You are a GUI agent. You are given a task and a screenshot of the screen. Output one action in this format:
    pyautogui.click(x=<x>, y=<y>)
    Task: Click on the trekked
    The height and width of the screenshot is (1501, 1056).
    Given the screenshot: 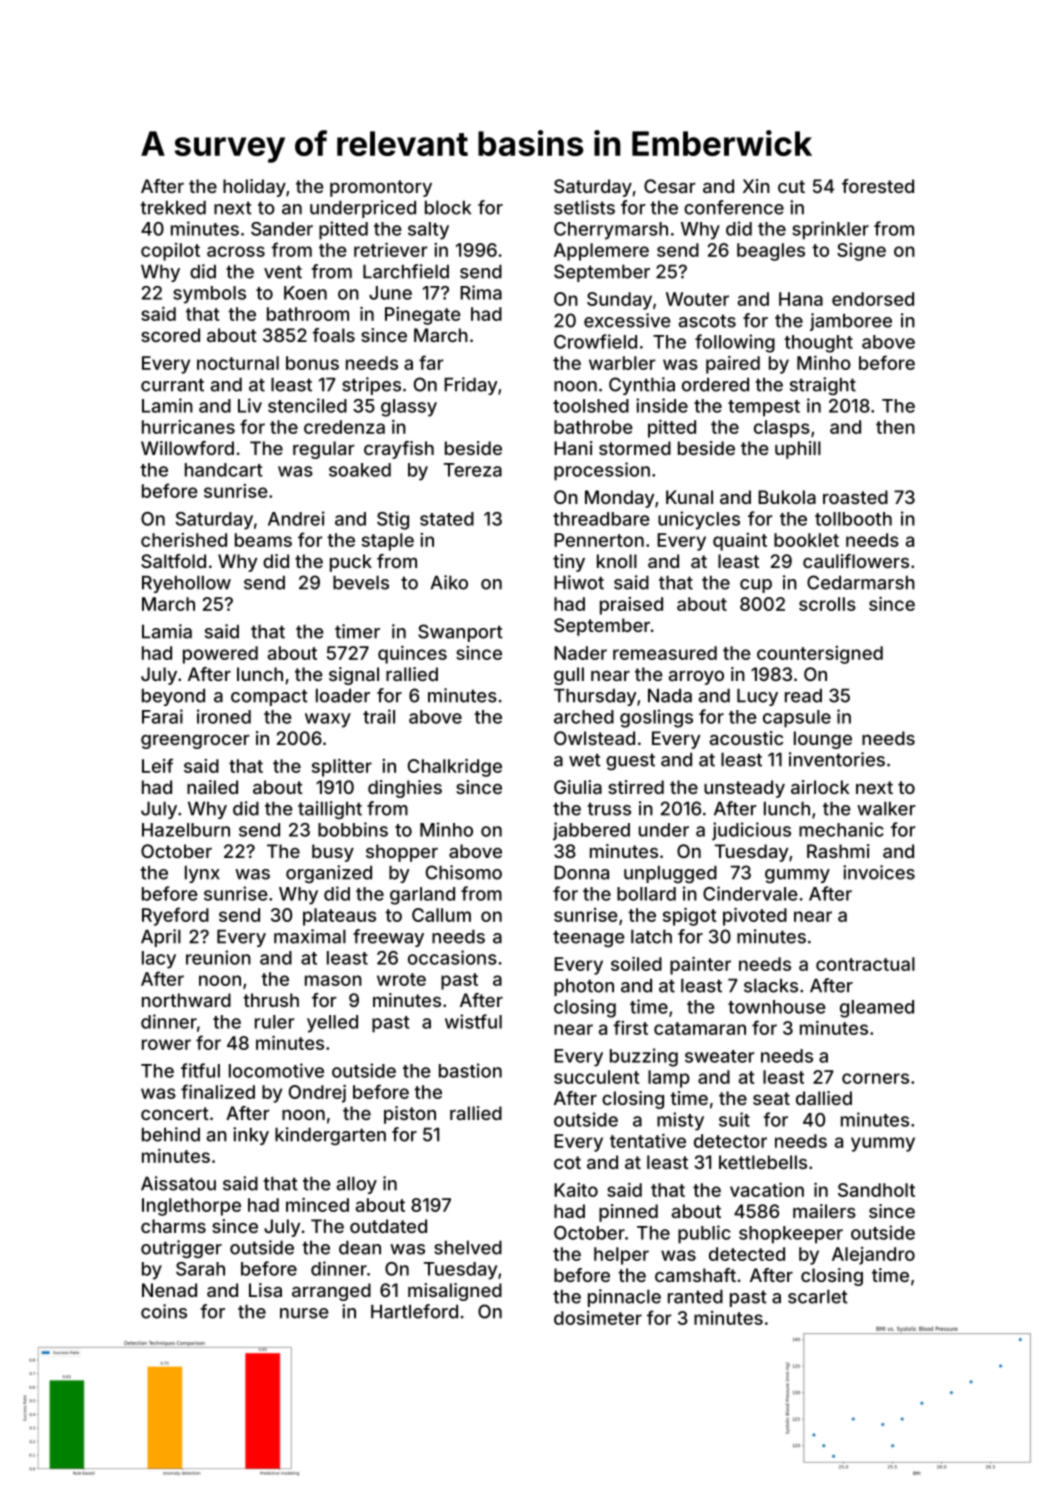 What is the action you would take?
    pyautogui.click(x=173, y=208)
